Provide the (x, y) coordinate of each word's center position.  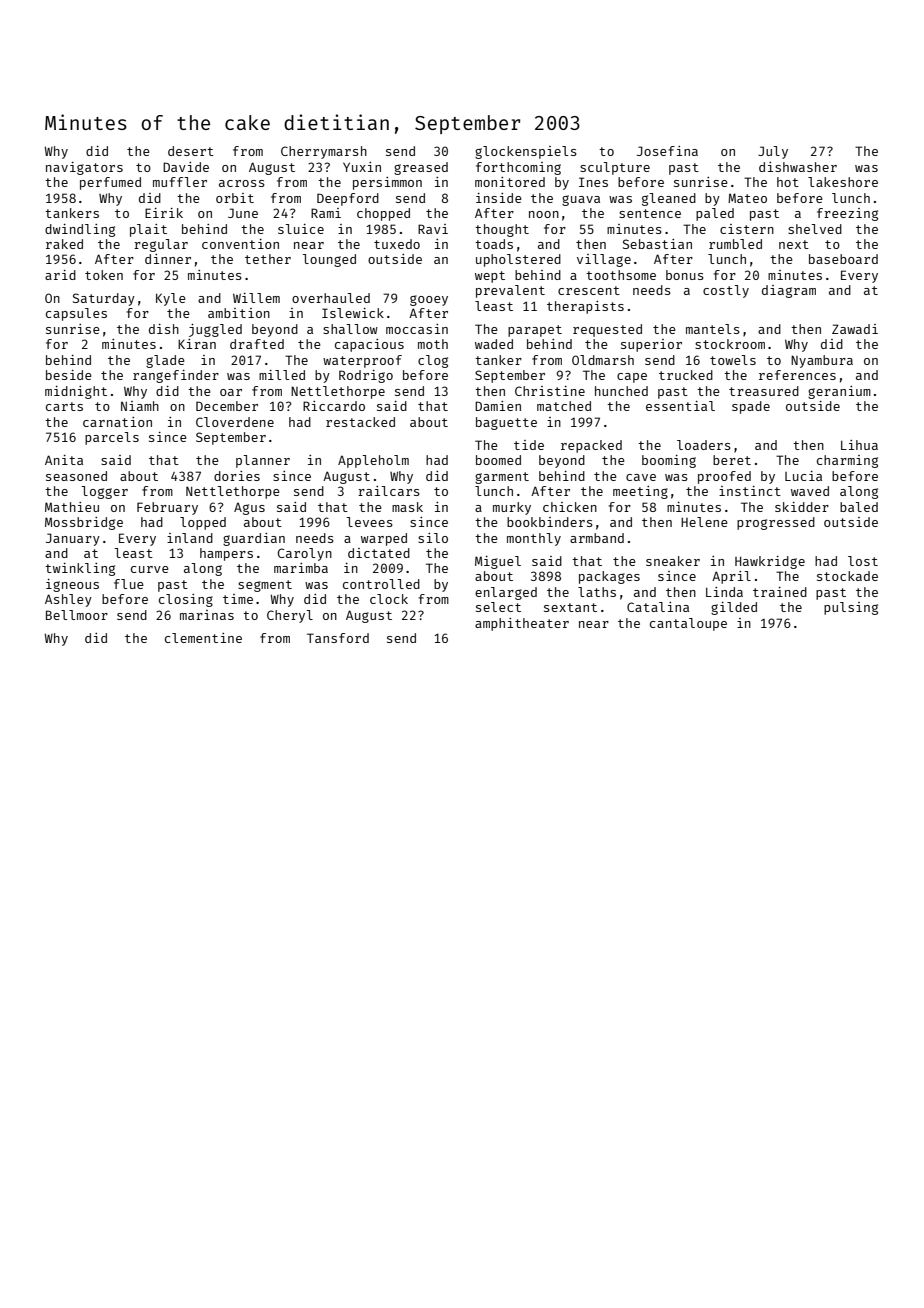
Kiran (197, 344)
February (167, 508)
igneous (72, 585)
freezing (847, 214)
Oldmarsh (603, 360)
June (243, 213)
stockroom (730, 344)
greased (421, 168)
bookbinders (550, 522)
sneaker (673, 561)
